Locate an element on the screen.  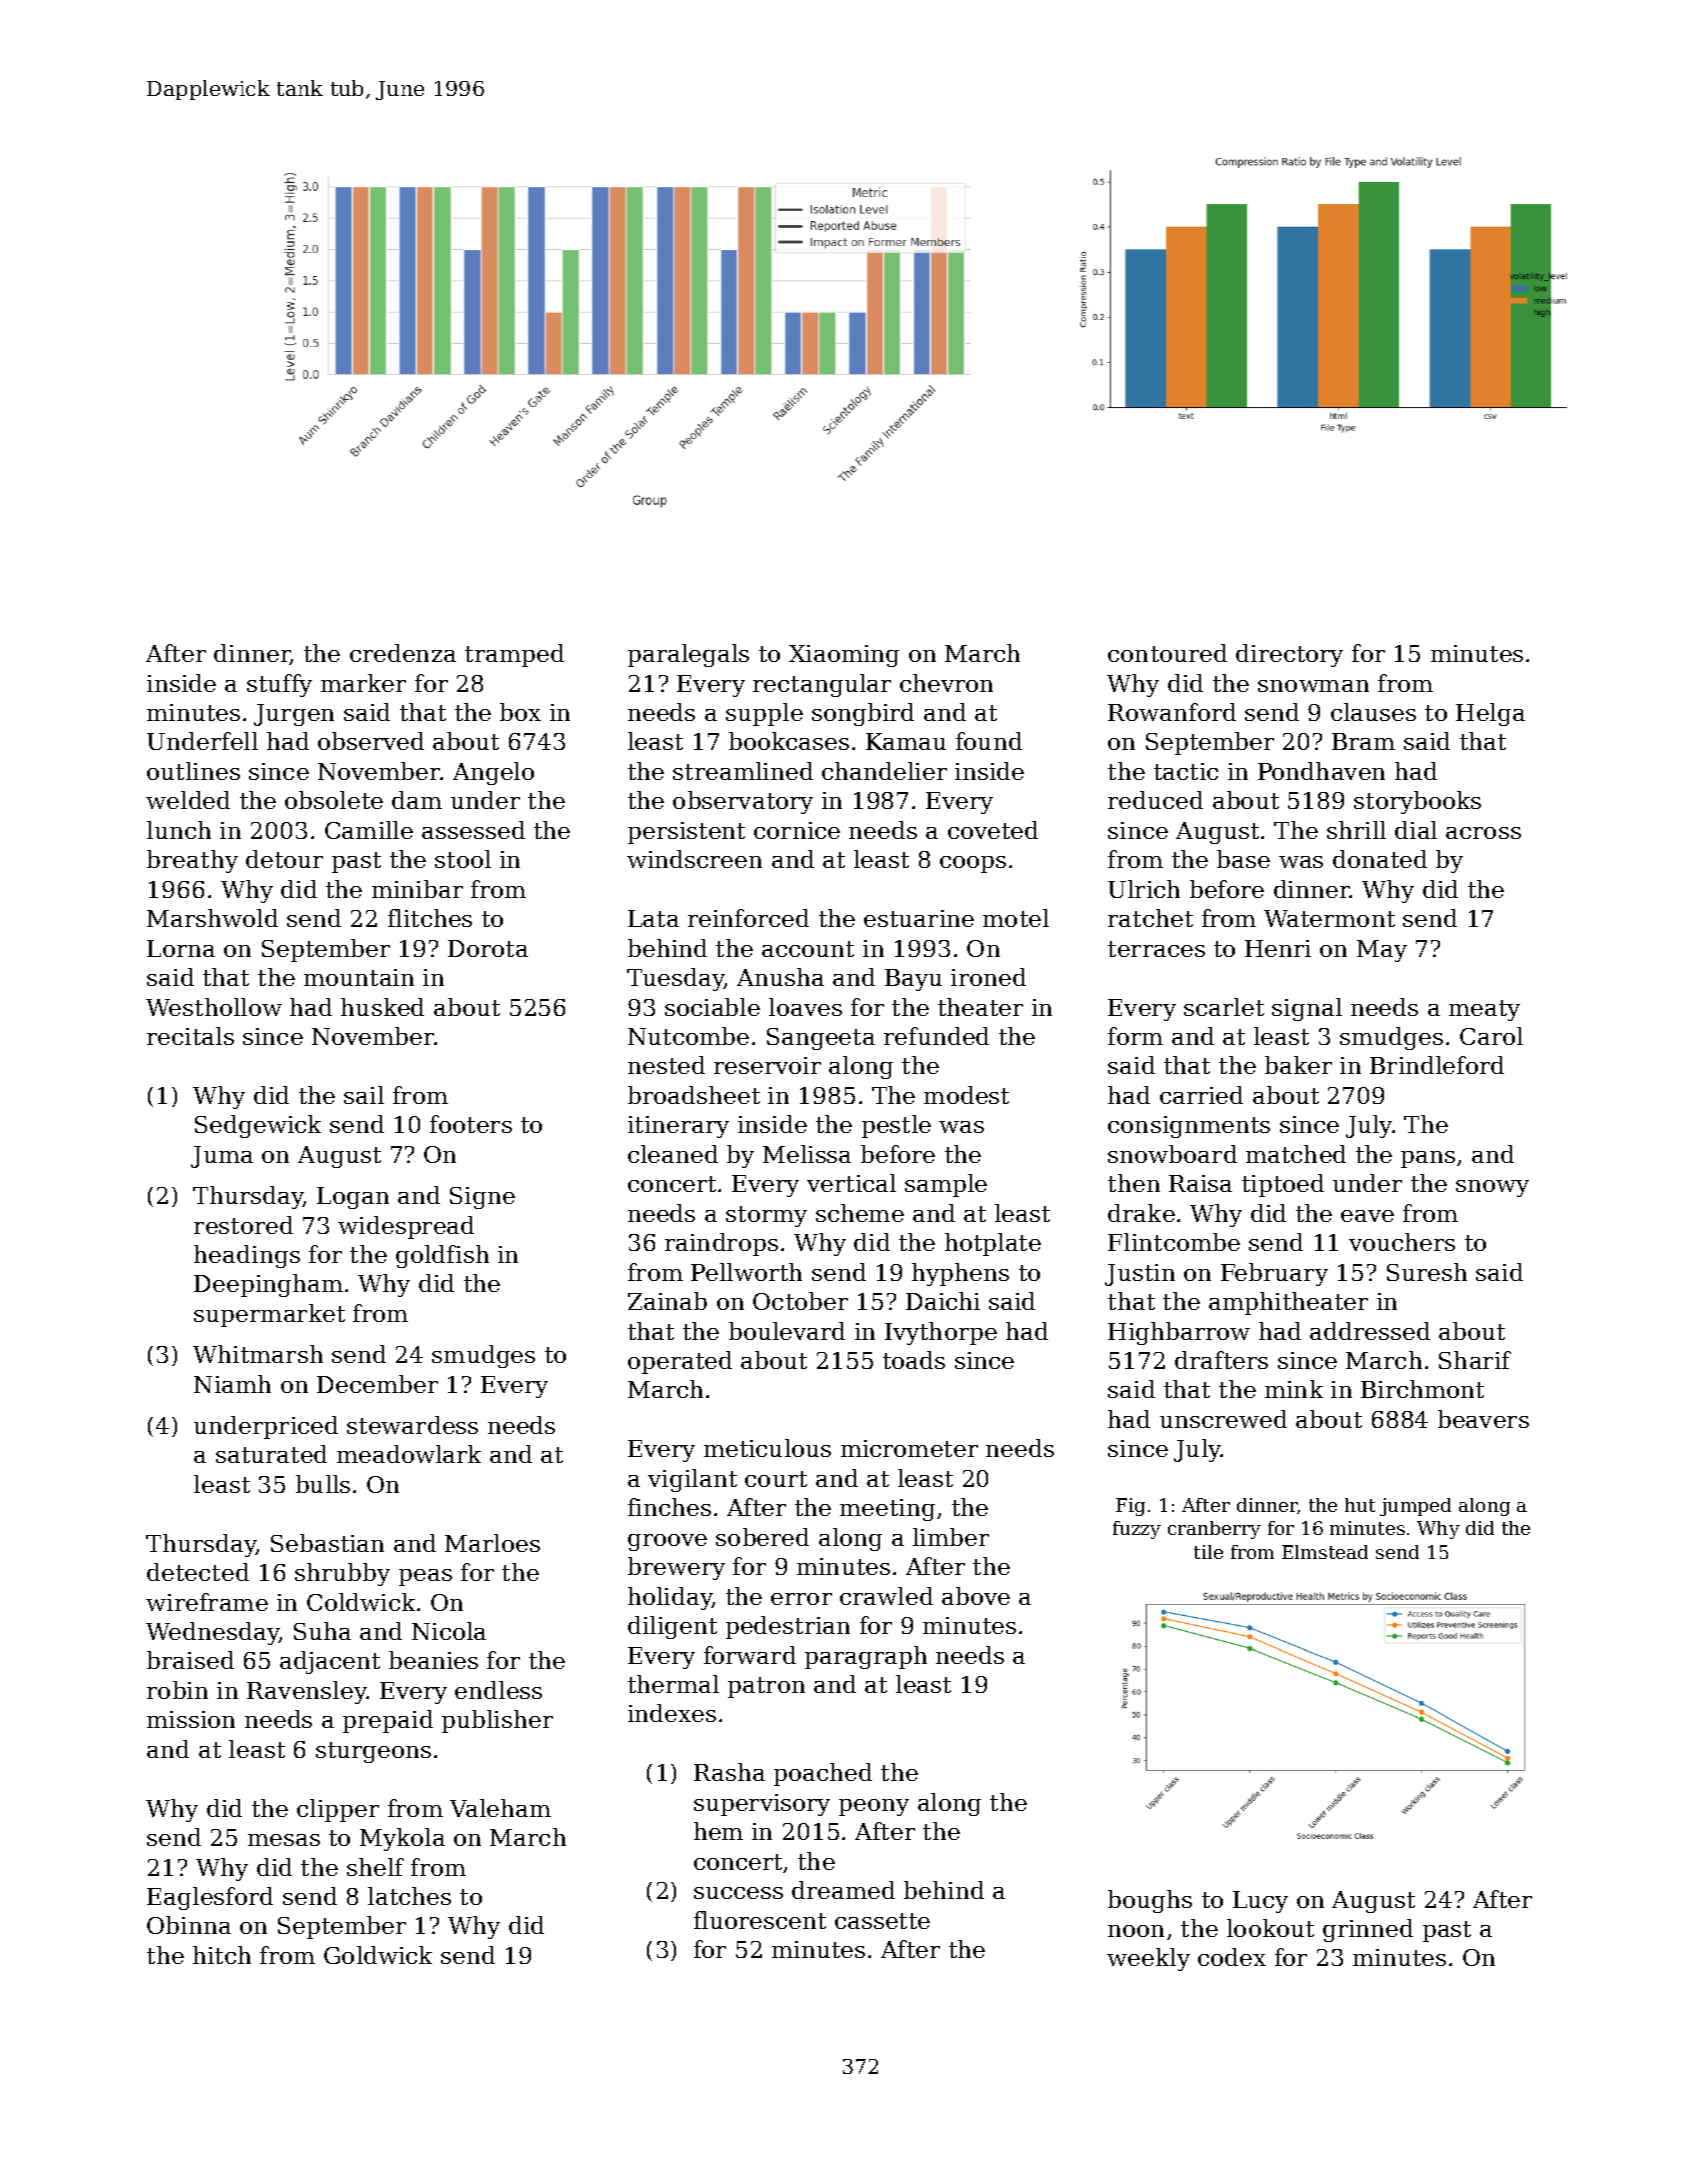
clipper is located at coordinates (338, 1810).
